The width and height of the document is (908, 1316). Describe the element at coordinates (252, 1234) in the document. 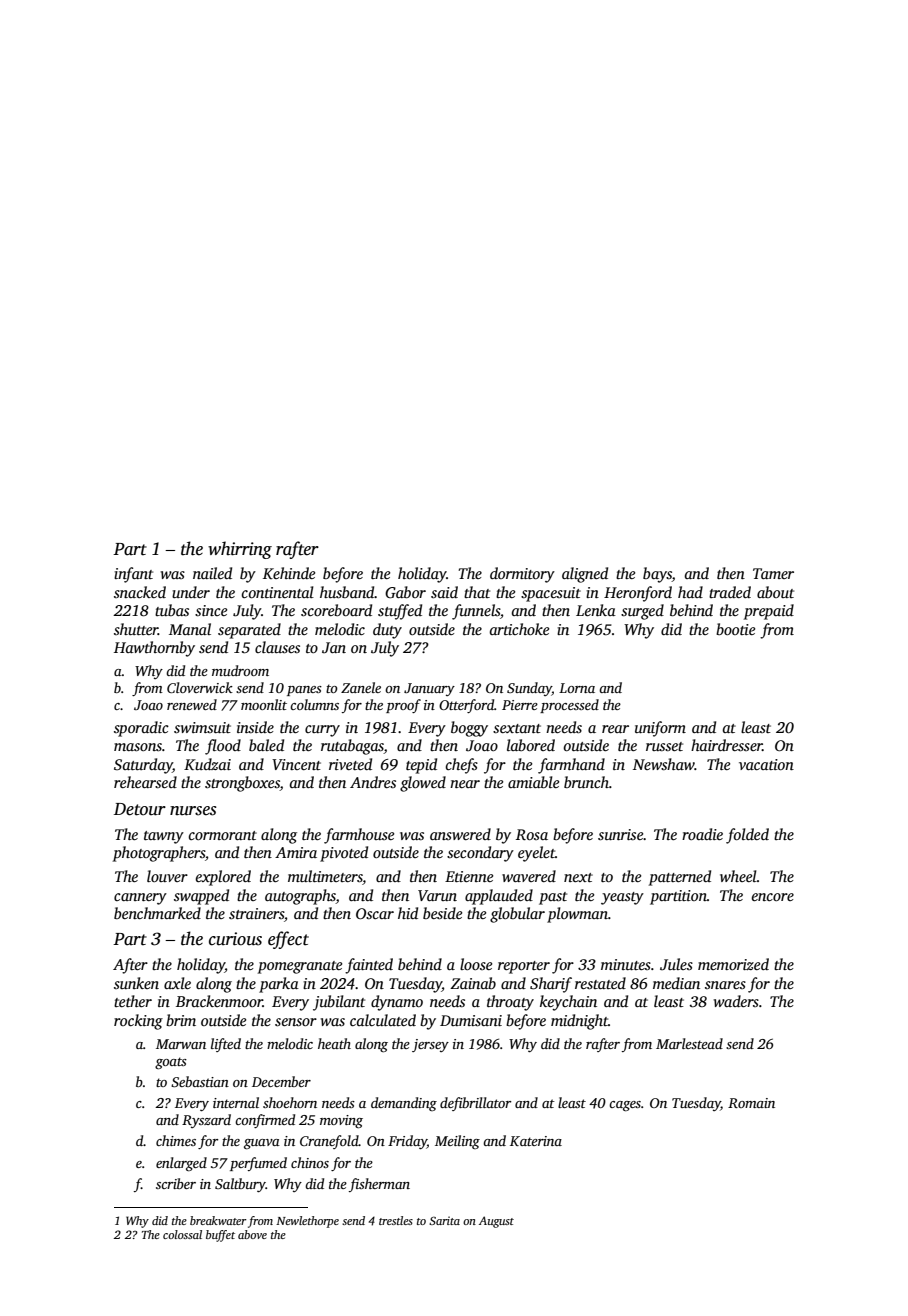

I see `above` at that location.
